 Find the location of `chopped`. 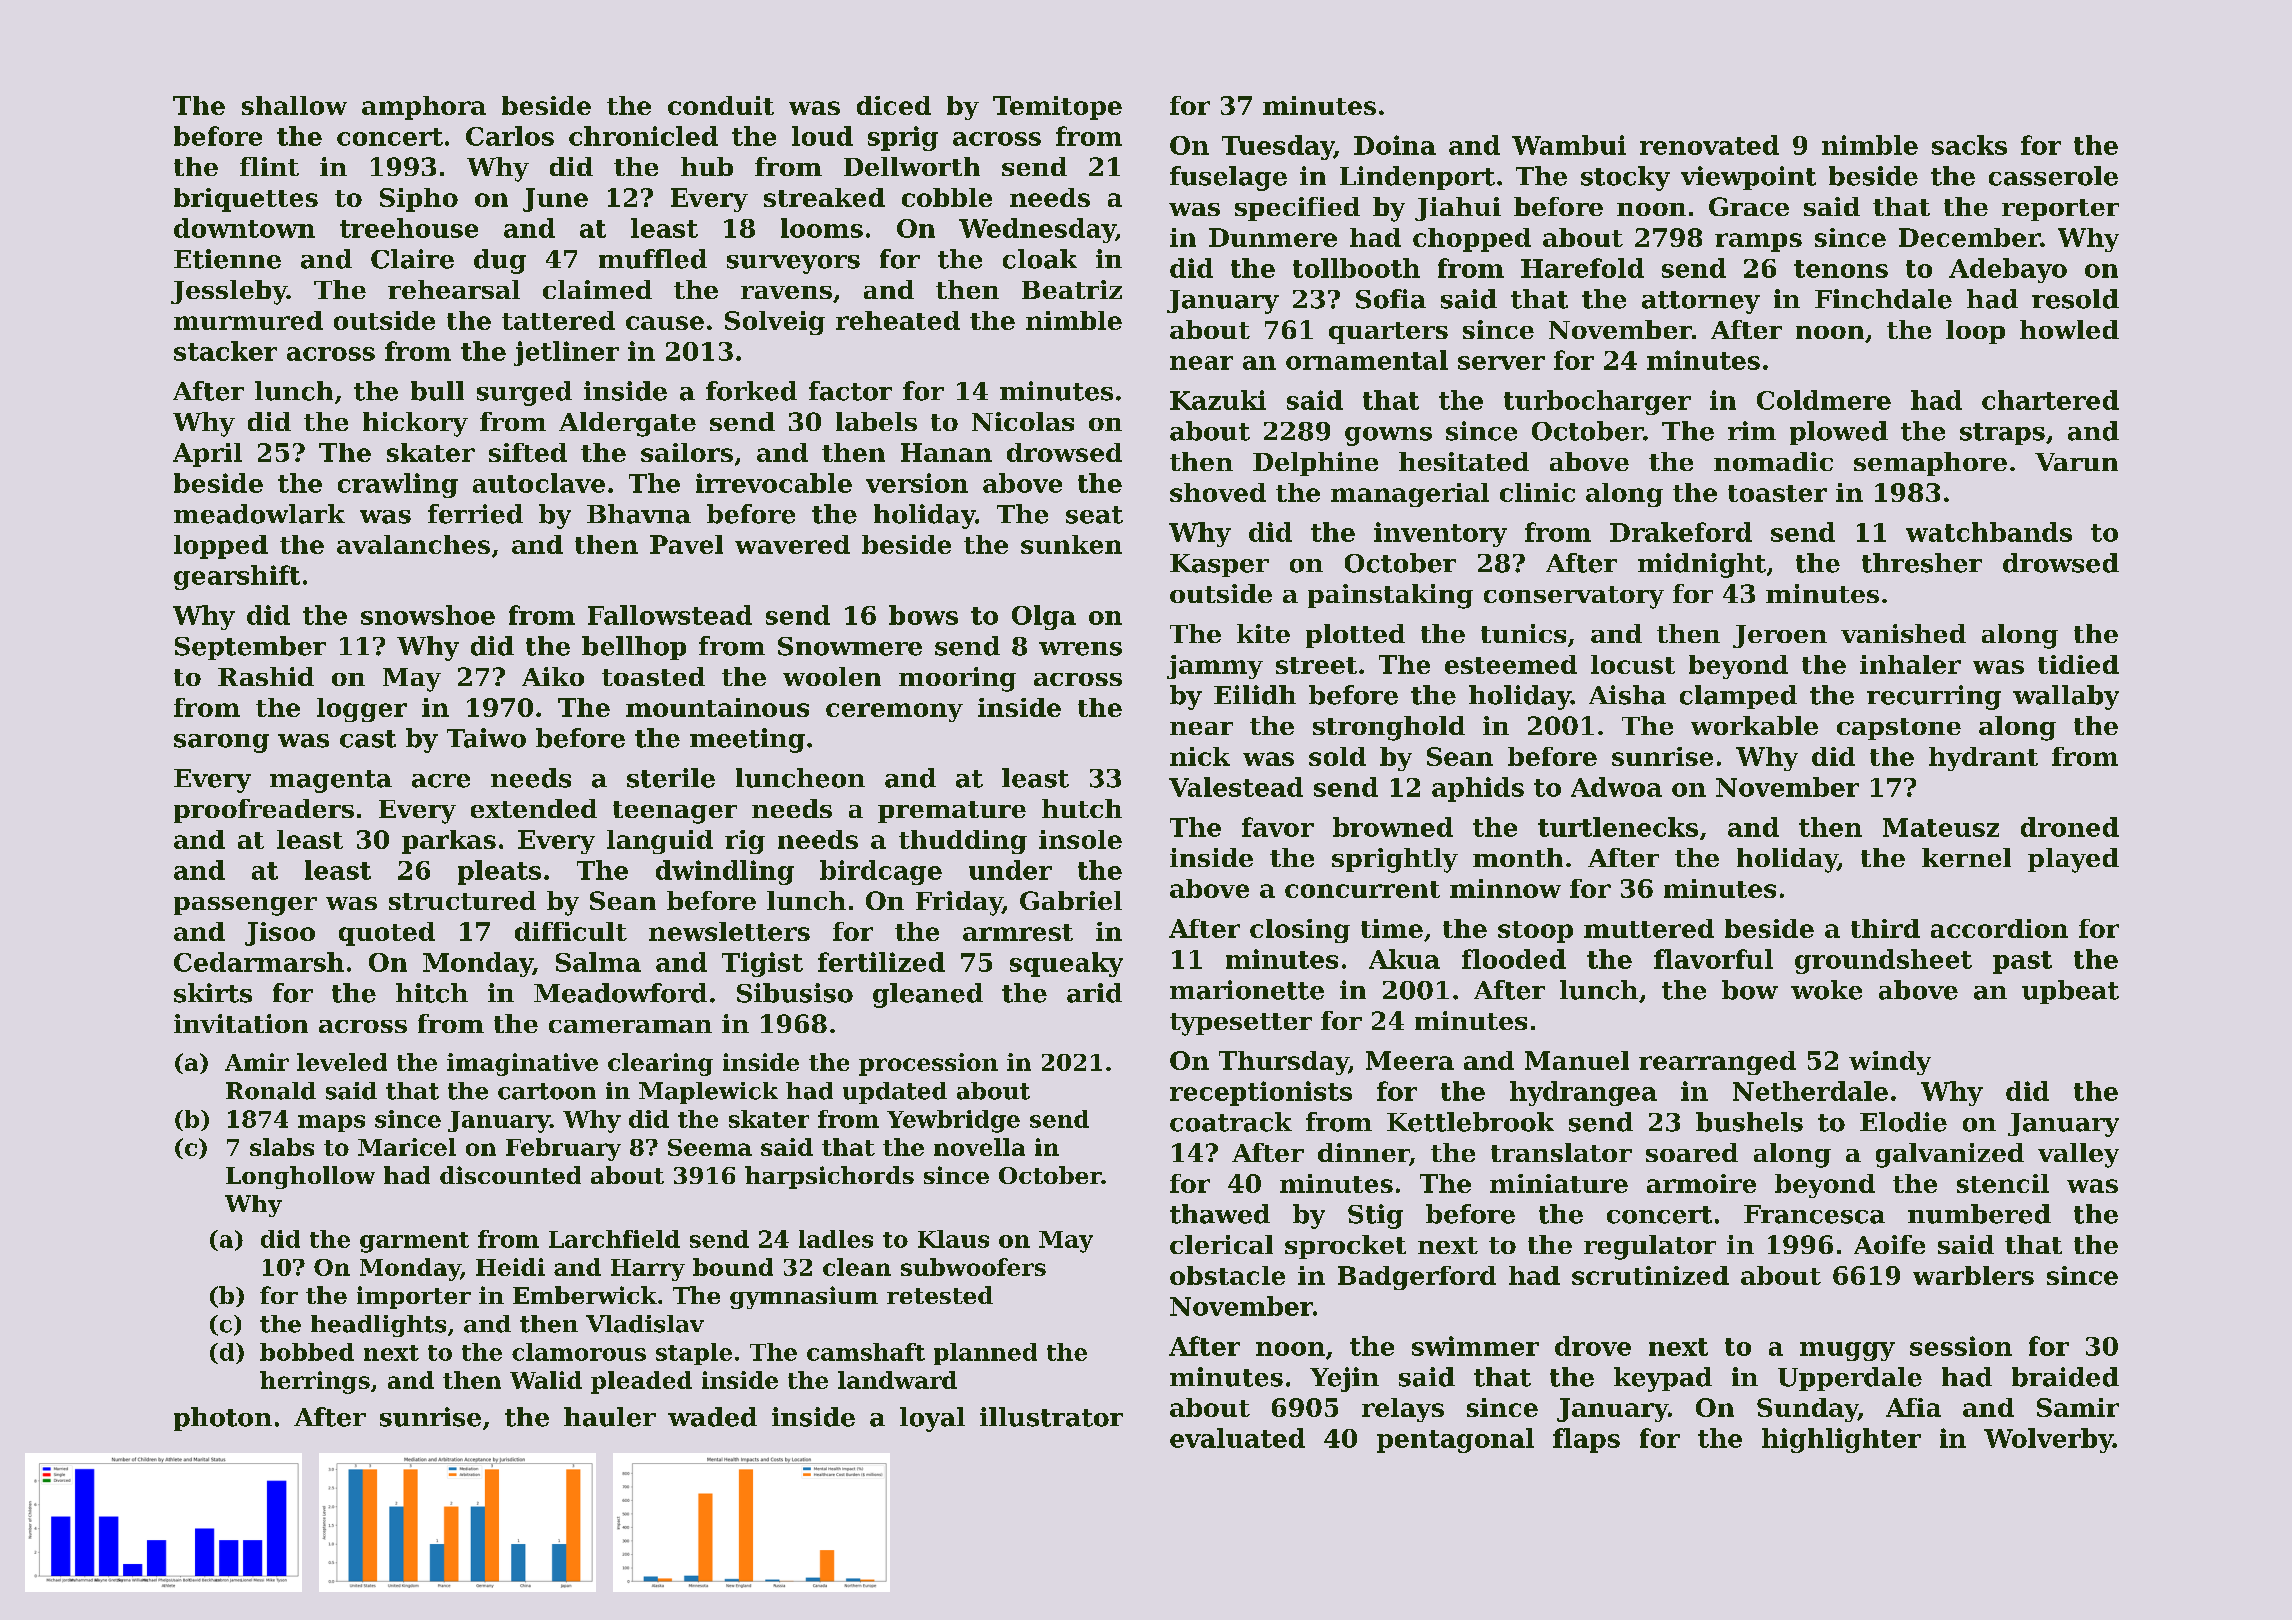

chopped is located at coordinates (1472, 240).
